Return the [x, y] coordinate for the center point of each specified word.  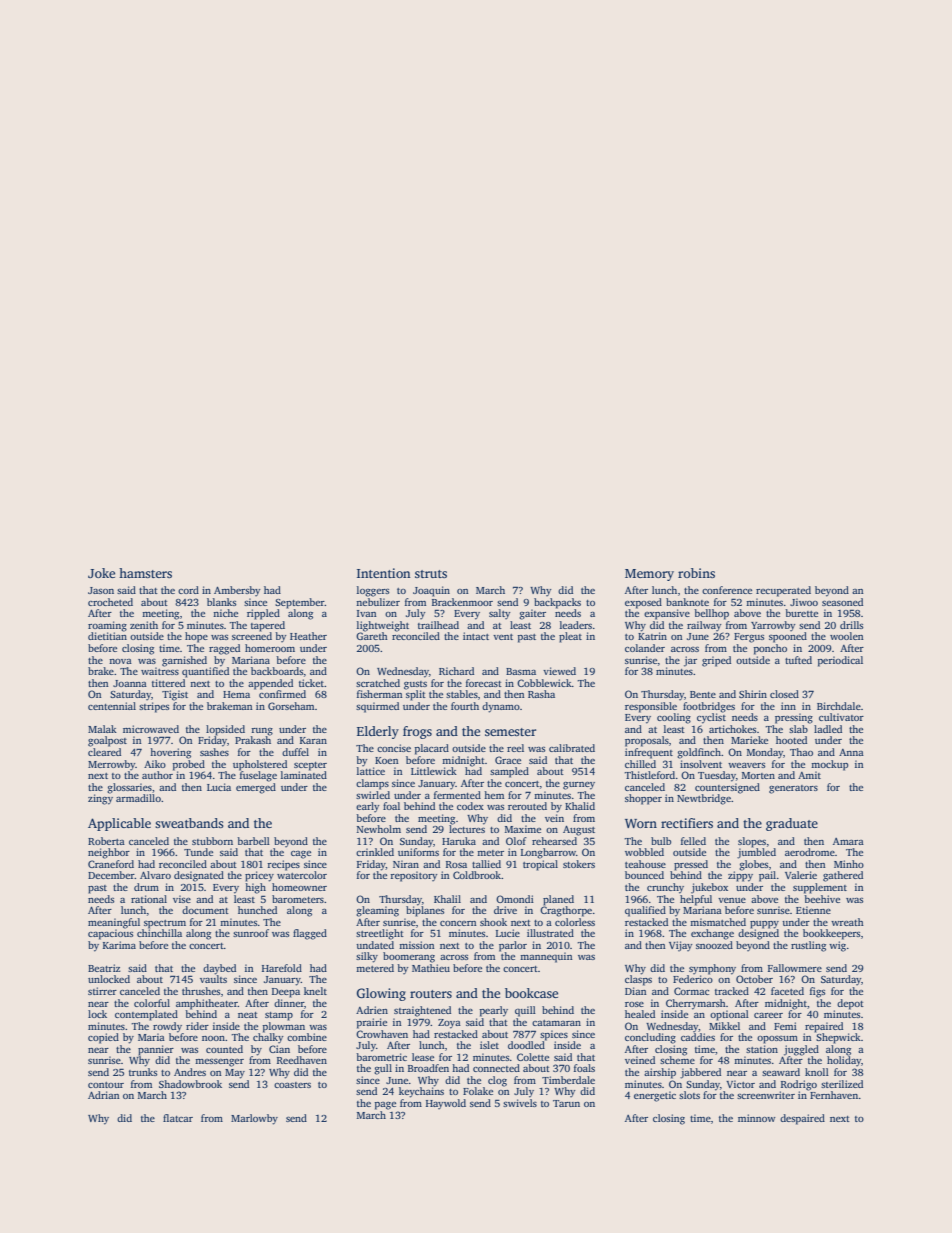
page [385, 1106]
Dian [636, 991]
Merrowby [112, 765]
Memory [649, 575]
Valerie [801, 875]
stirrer [102, 991]
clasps [638, 980]
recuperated [783, 591]
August [579, 831]
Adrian [104, 1095]
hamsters [145, 573]
